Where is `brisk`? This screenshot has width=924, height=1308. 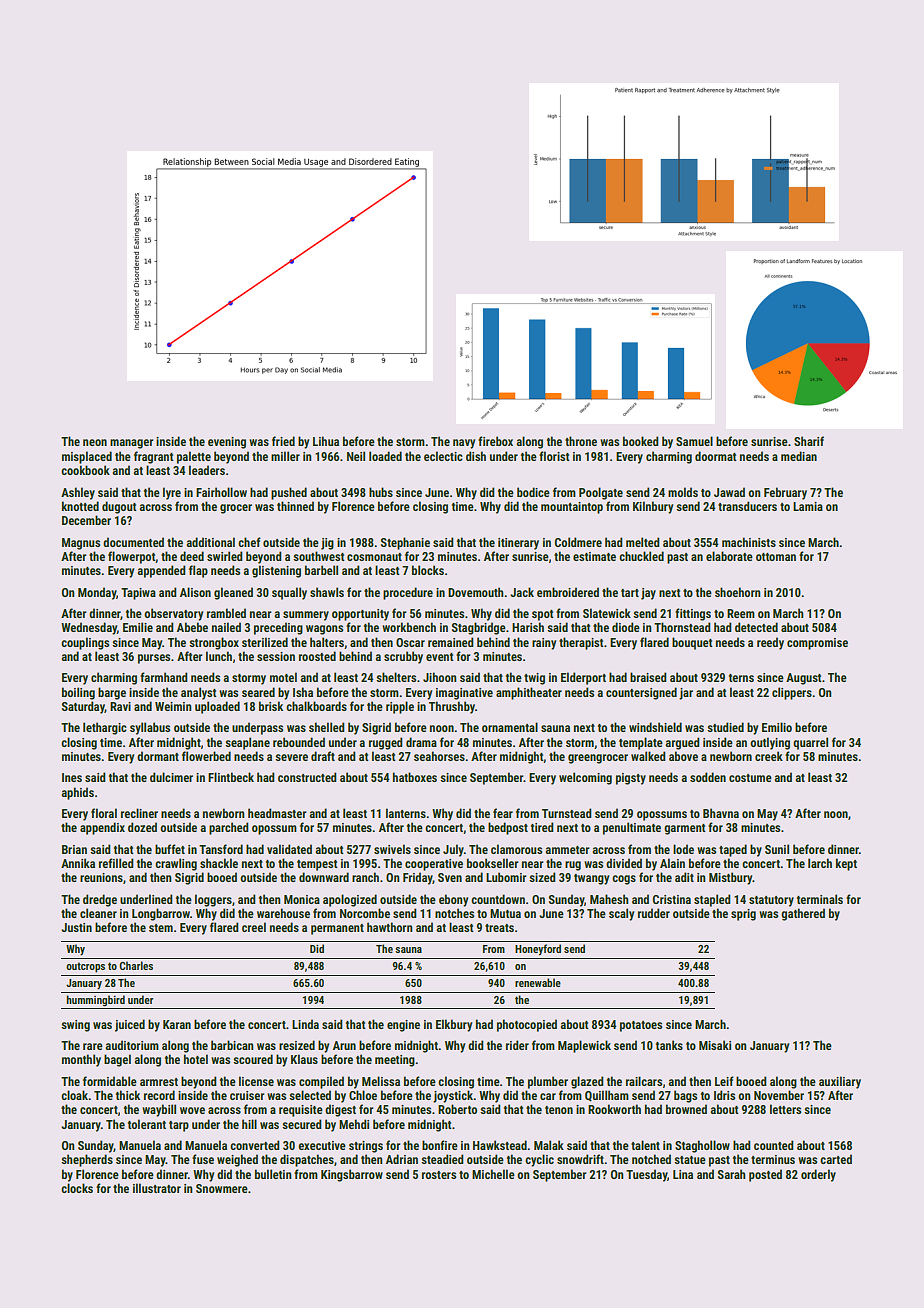 brisk is located at coordinates (271, 706).
